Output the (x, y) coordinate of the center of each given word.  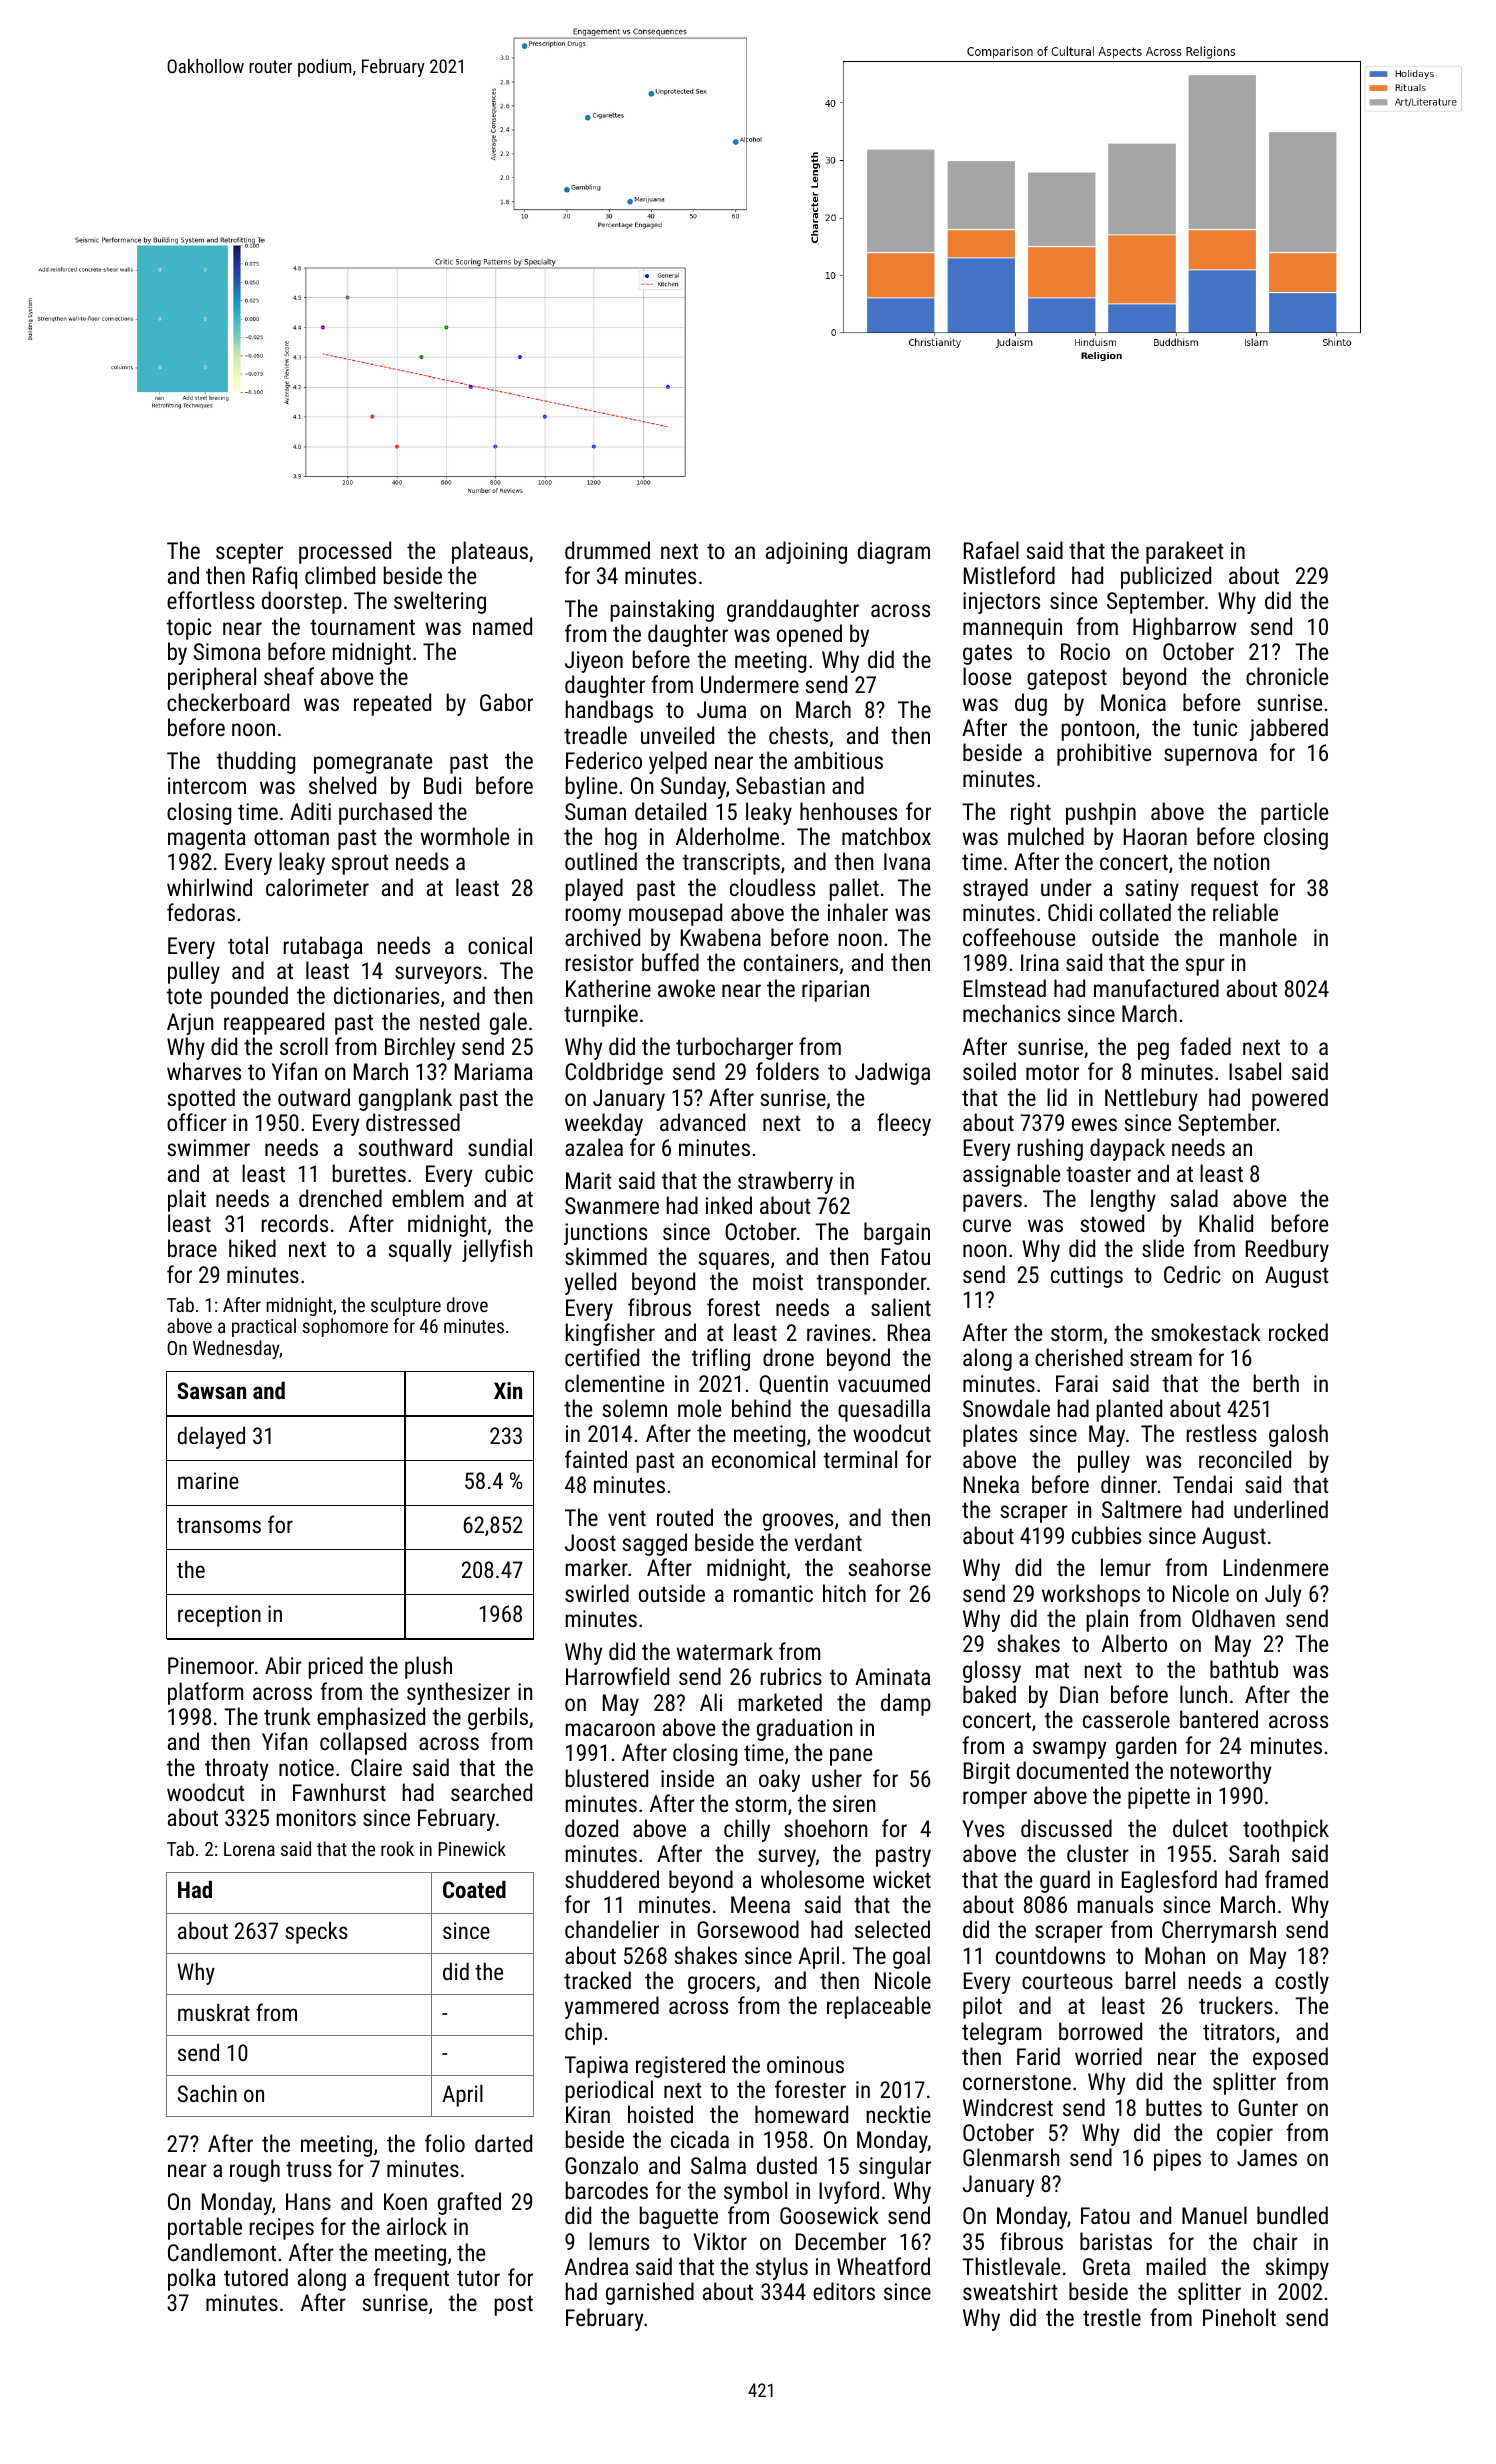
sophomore (345, 1327)
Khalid (1226, 1223)
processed (345, 552)
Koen (405, 2201)
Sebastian (780, 785)
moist (778, 1281)
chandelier (612, 1929)
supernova (1210, 757)
